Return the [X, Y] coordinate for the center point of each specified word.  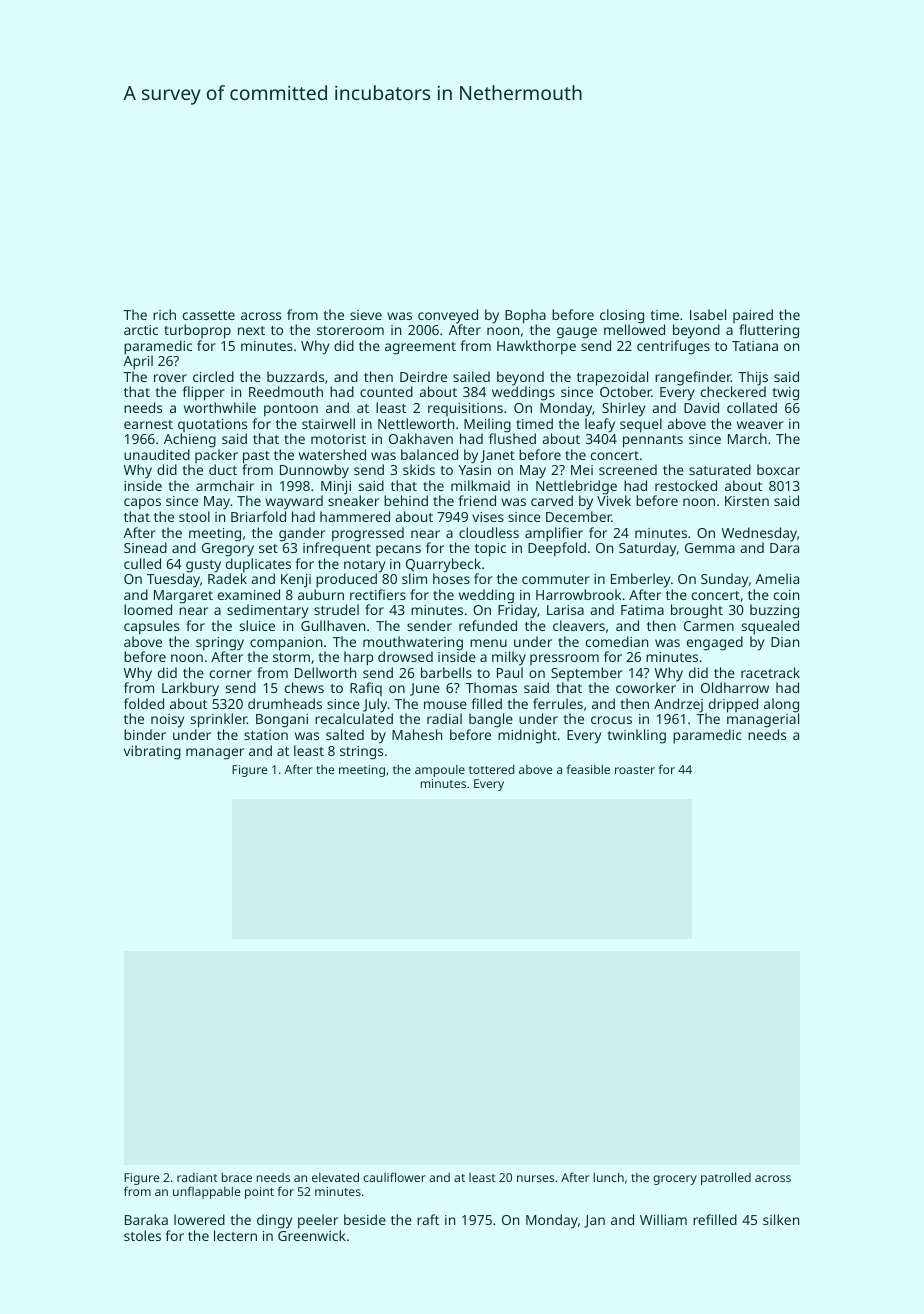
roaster [635, 770]
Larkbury [190, 689]
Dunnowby [314, 471]
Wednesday [759, 534]
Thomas [491, 687]
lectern [235, 1235]
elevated [335, 1177]
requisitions [465, 409]
